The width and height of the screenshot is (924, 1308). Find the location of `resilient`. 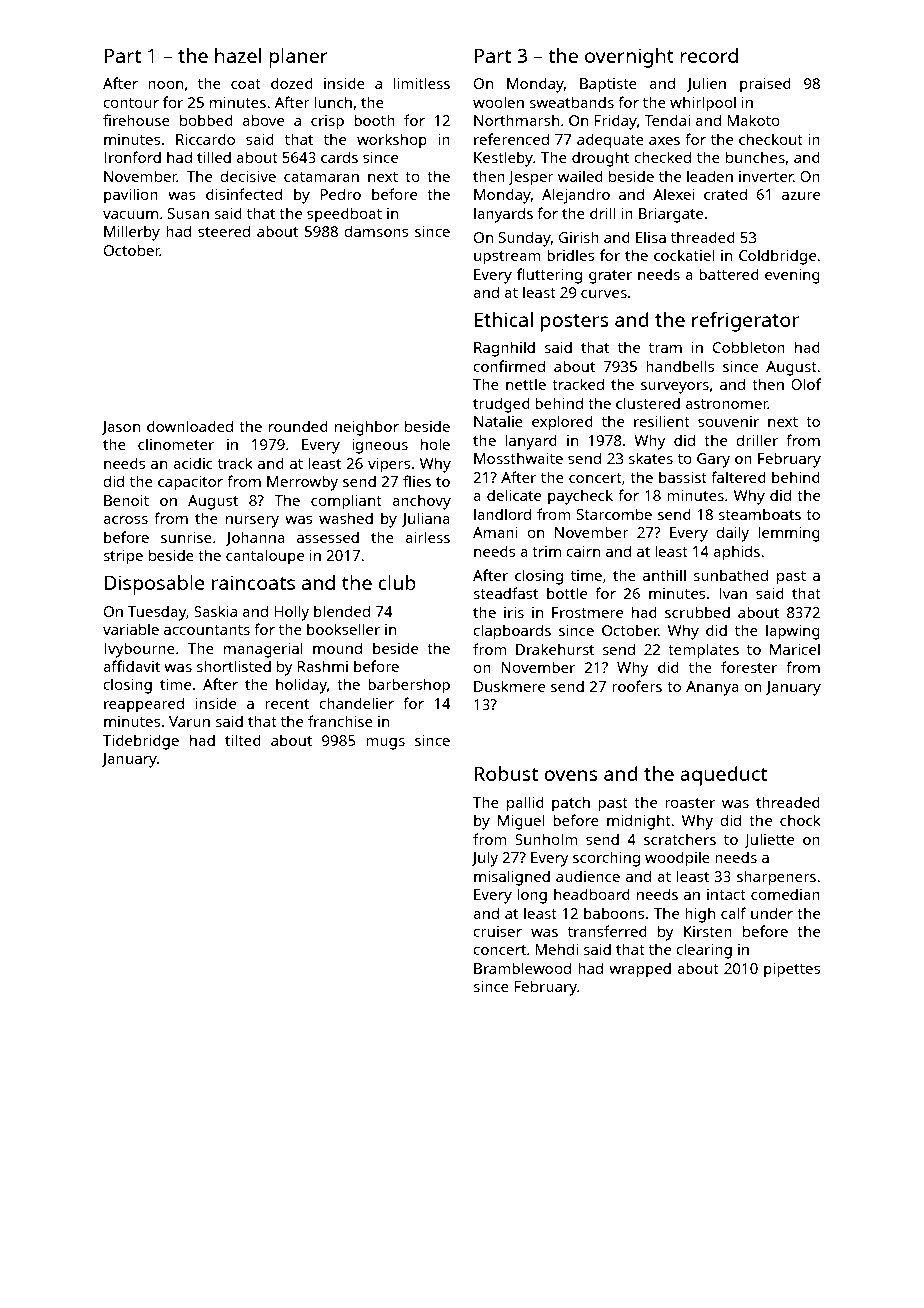

resilient is located at coordinates (662, 421).
